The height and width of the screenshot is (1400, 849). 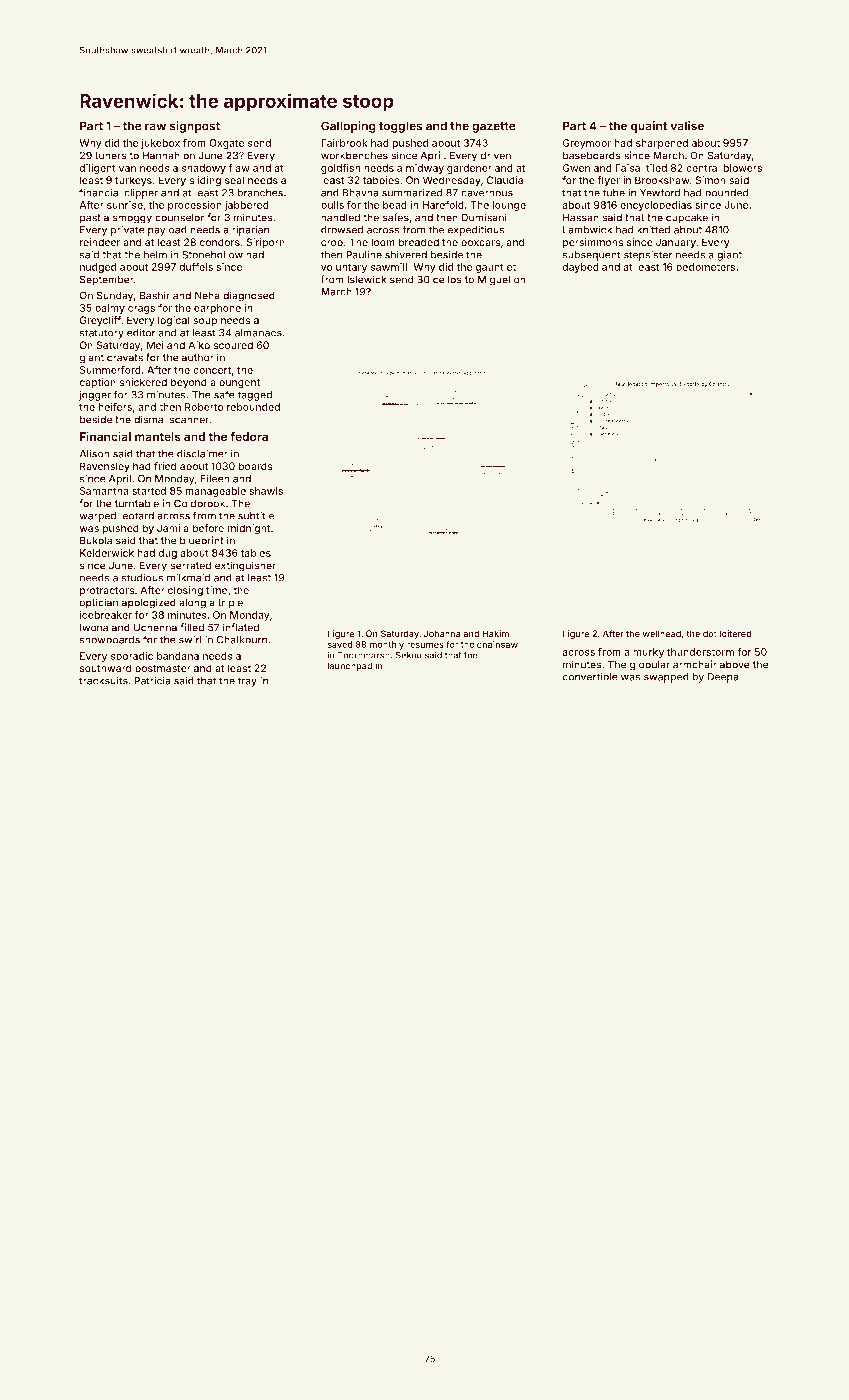 I want to click on blowers, so click(x=743, y=168).
